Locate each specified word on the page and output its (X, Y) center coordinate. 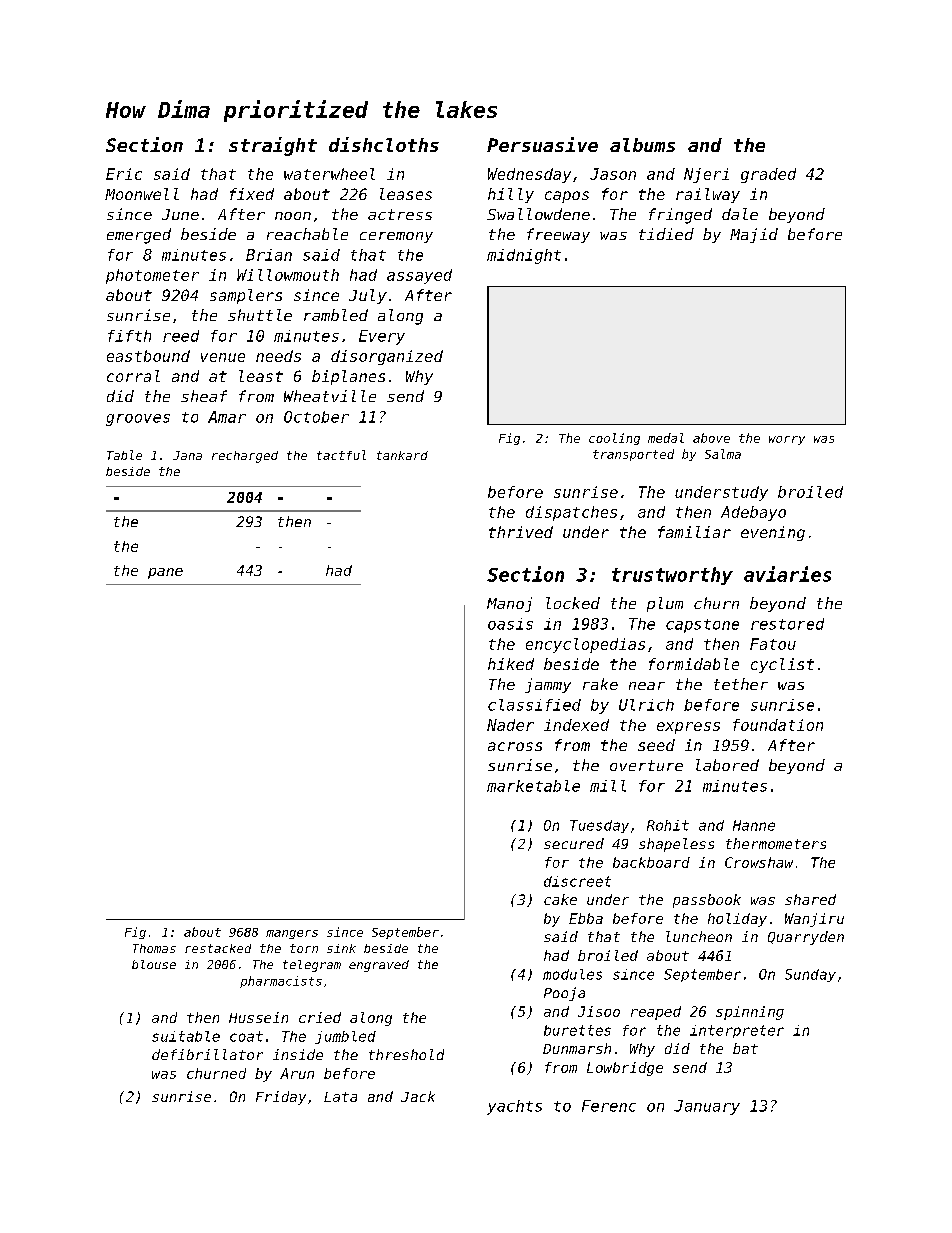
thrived (521, 532)
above (711, 438)
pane (165, 573)
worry (787, 440)
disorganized (387, 357)
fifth (129, 336)
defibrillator (207, 1054)
